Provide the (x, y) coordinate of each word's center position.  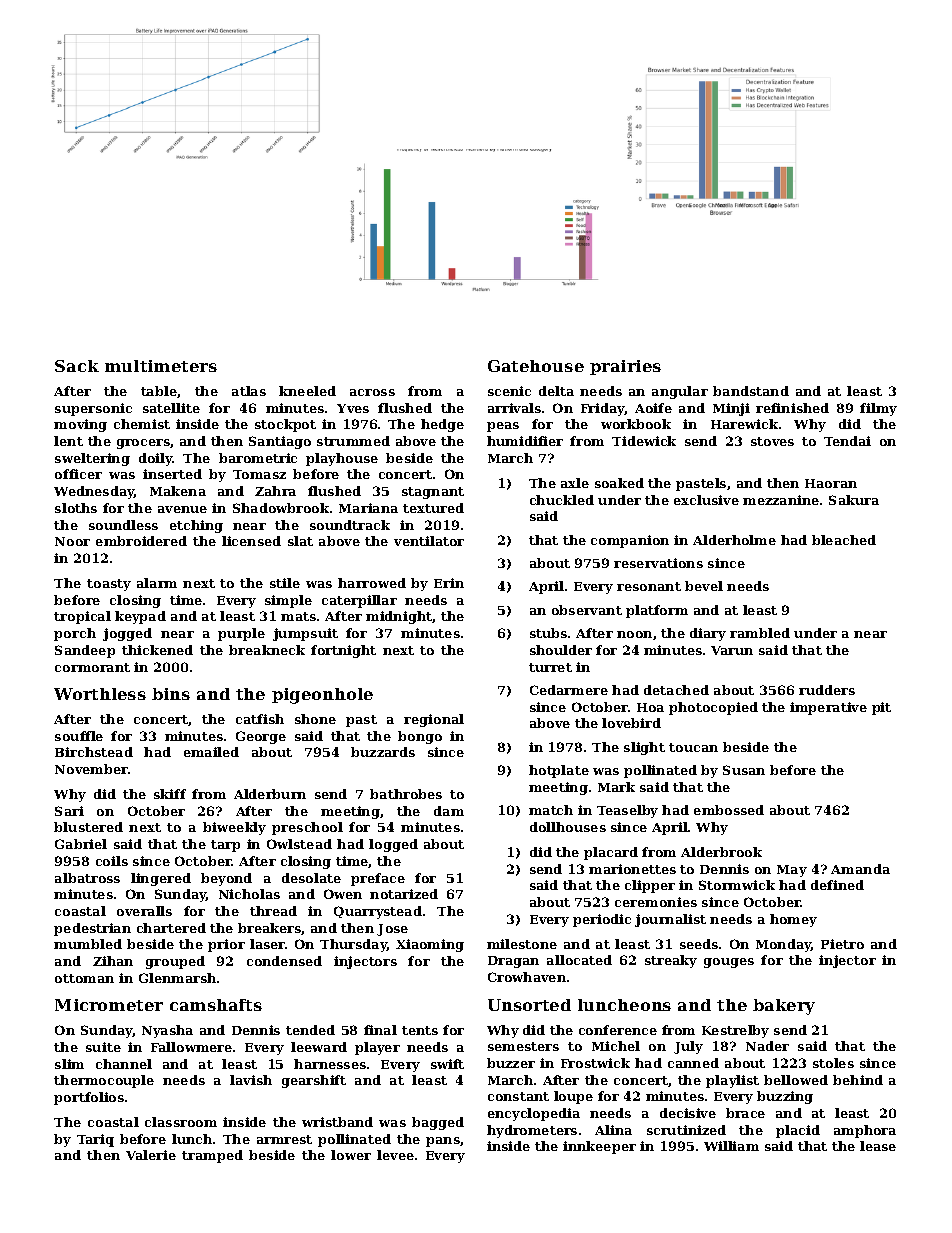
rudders (827, 690)
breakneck (267, 650)
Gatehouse (536, 366)
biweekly (234, 828)
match (551, 810)
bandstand (751, 391)
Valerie (151, 1155)
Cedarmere (569, 690)
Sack (77, 366)
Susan (744, 770)
